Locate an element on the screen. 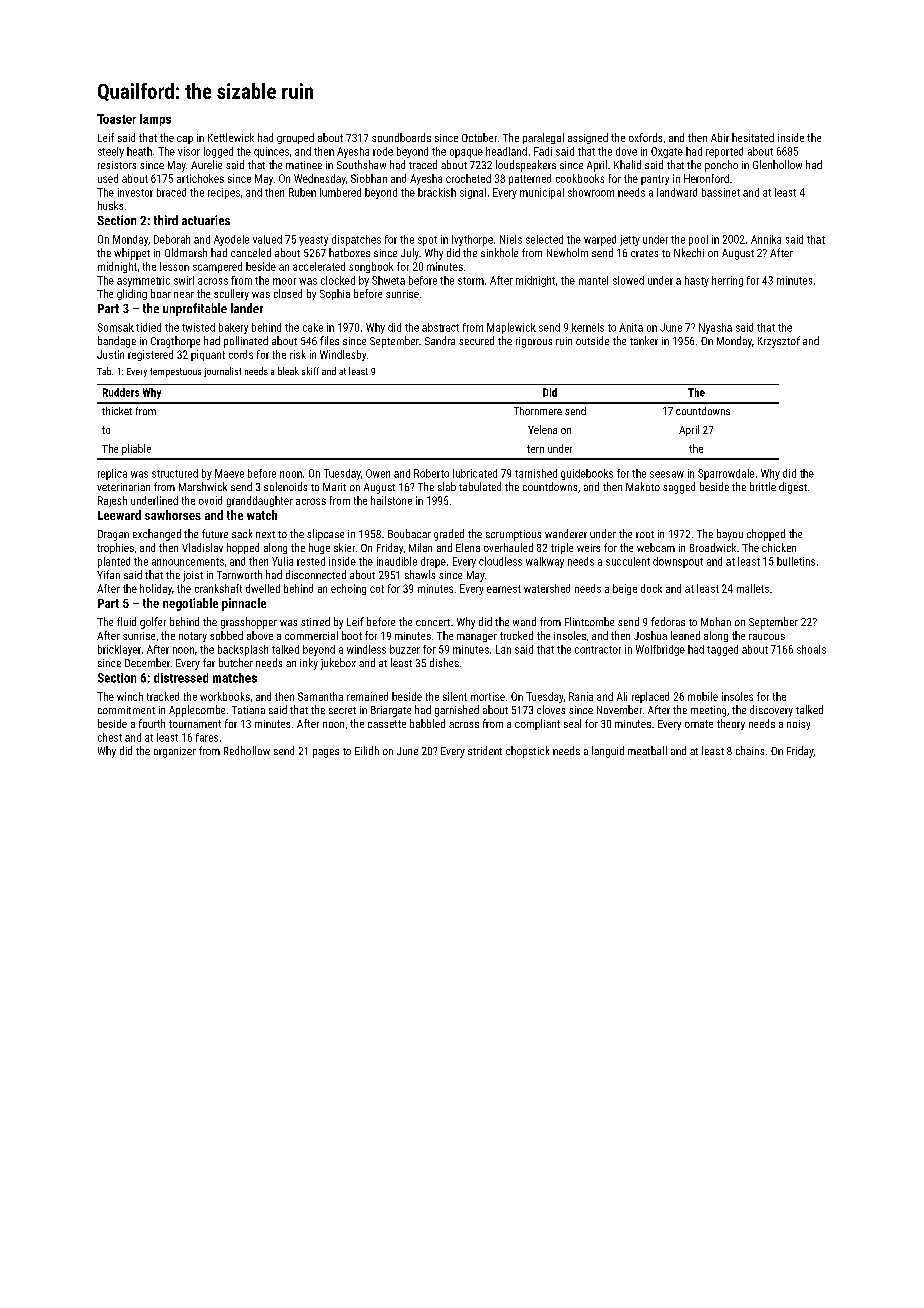  structured is located at coordinates (175, 473).
